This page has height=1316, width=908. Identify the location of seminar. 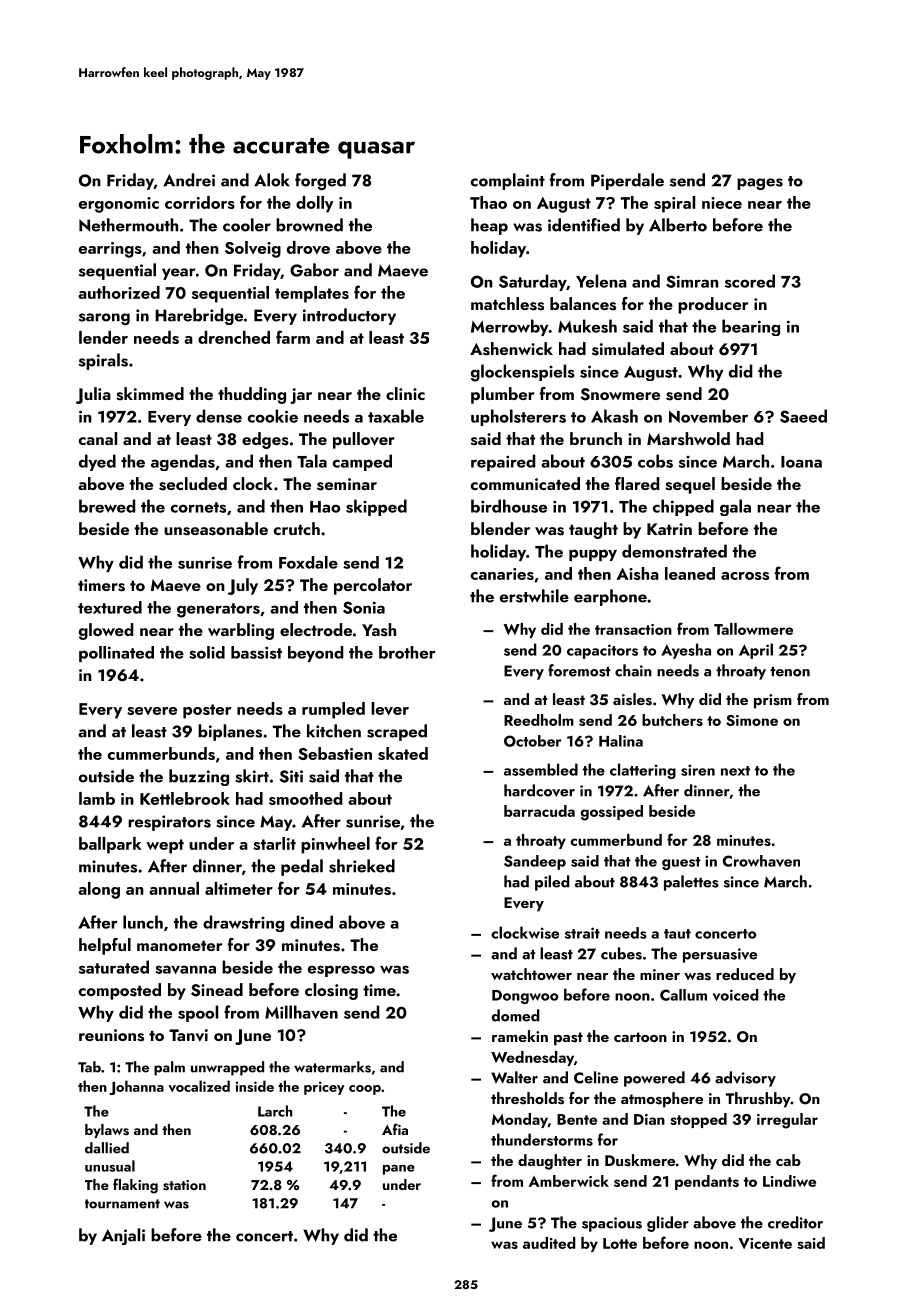
(347, 484).
